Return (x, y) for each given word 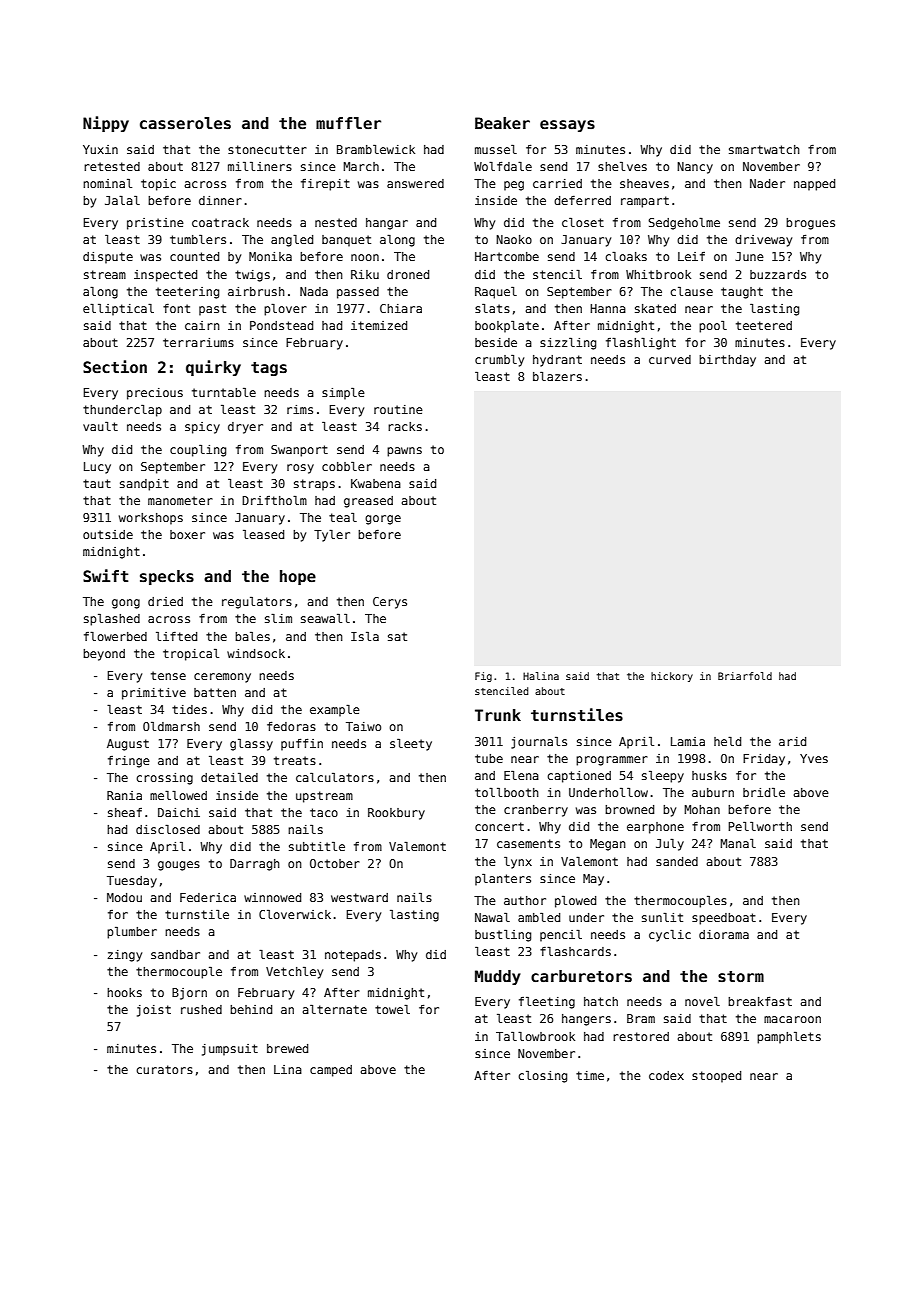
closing (542, 1076)
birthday (727, 361)
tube (489, 758)
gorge (383, 520)
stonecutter (267, 149)
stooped (716, 1077)
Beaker (502, 123)
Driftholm (274, 500)
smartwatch (764, 149)
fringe (129, 762)
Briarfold (745, 676)
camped (331, 1071)
